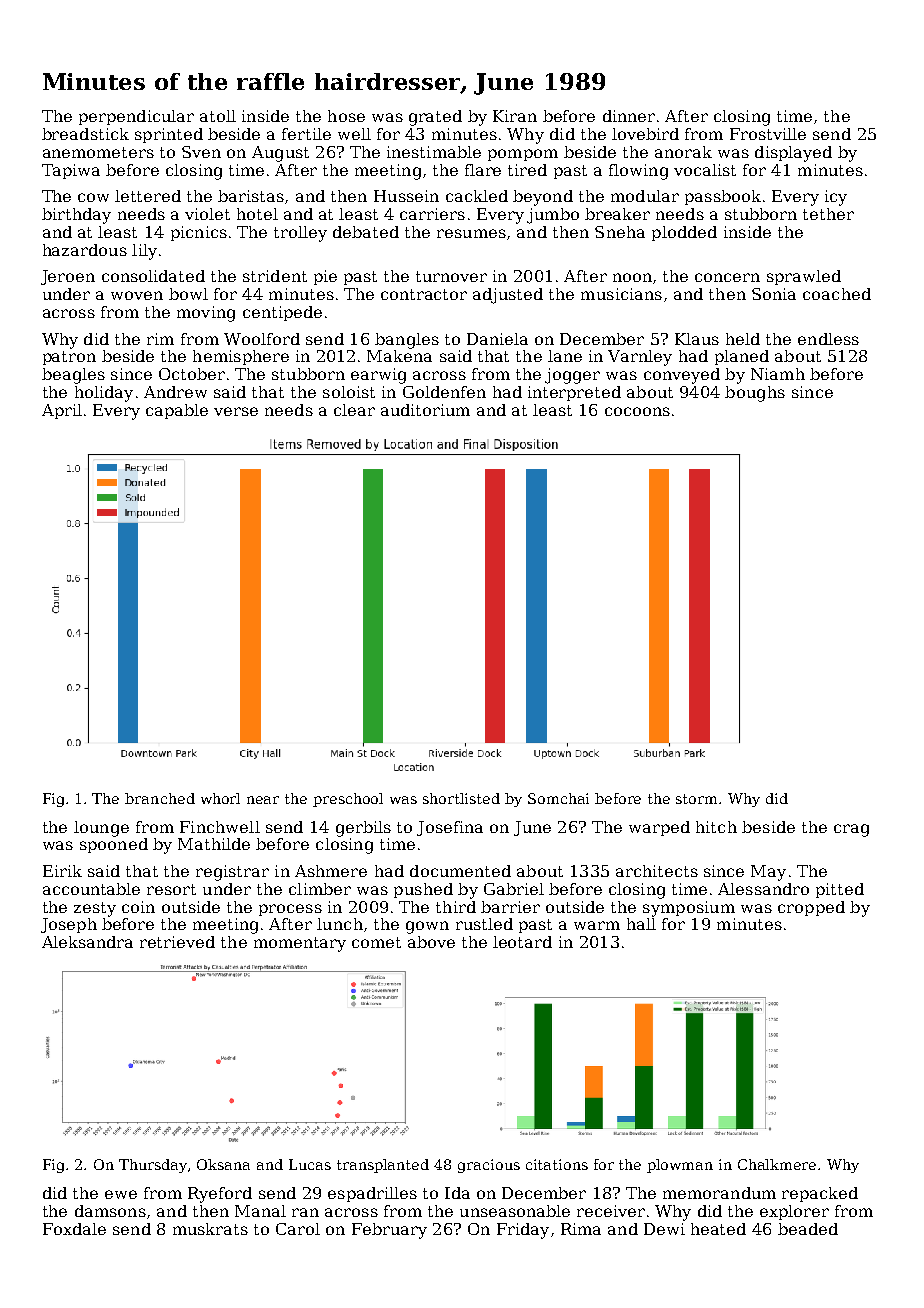 The image size is (924, 1308). Describe the element at coordinates (716, 827) in the page. I see `hitch` at that location.
